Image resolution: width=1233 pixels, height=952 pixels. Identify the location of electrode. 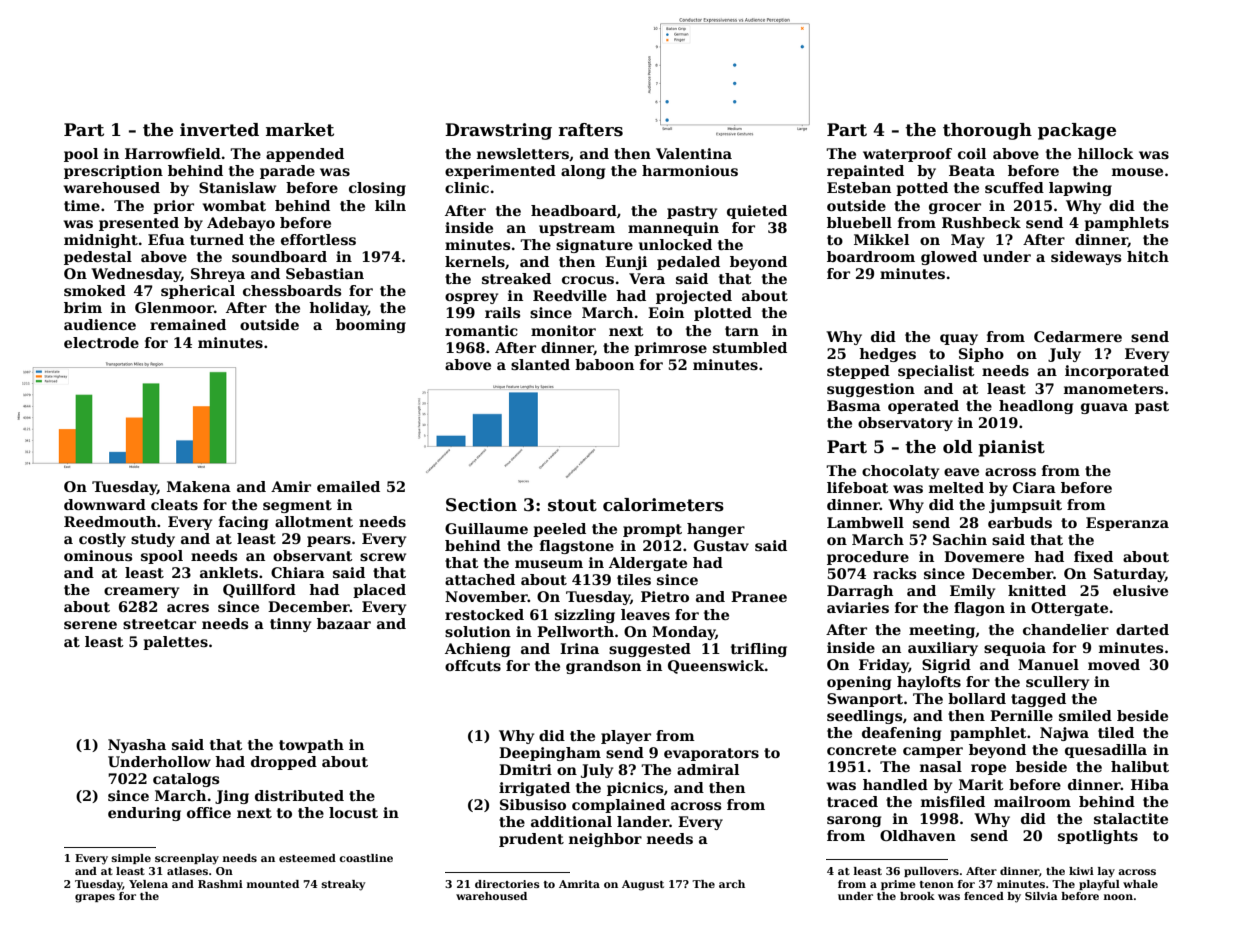
(101, 342).
